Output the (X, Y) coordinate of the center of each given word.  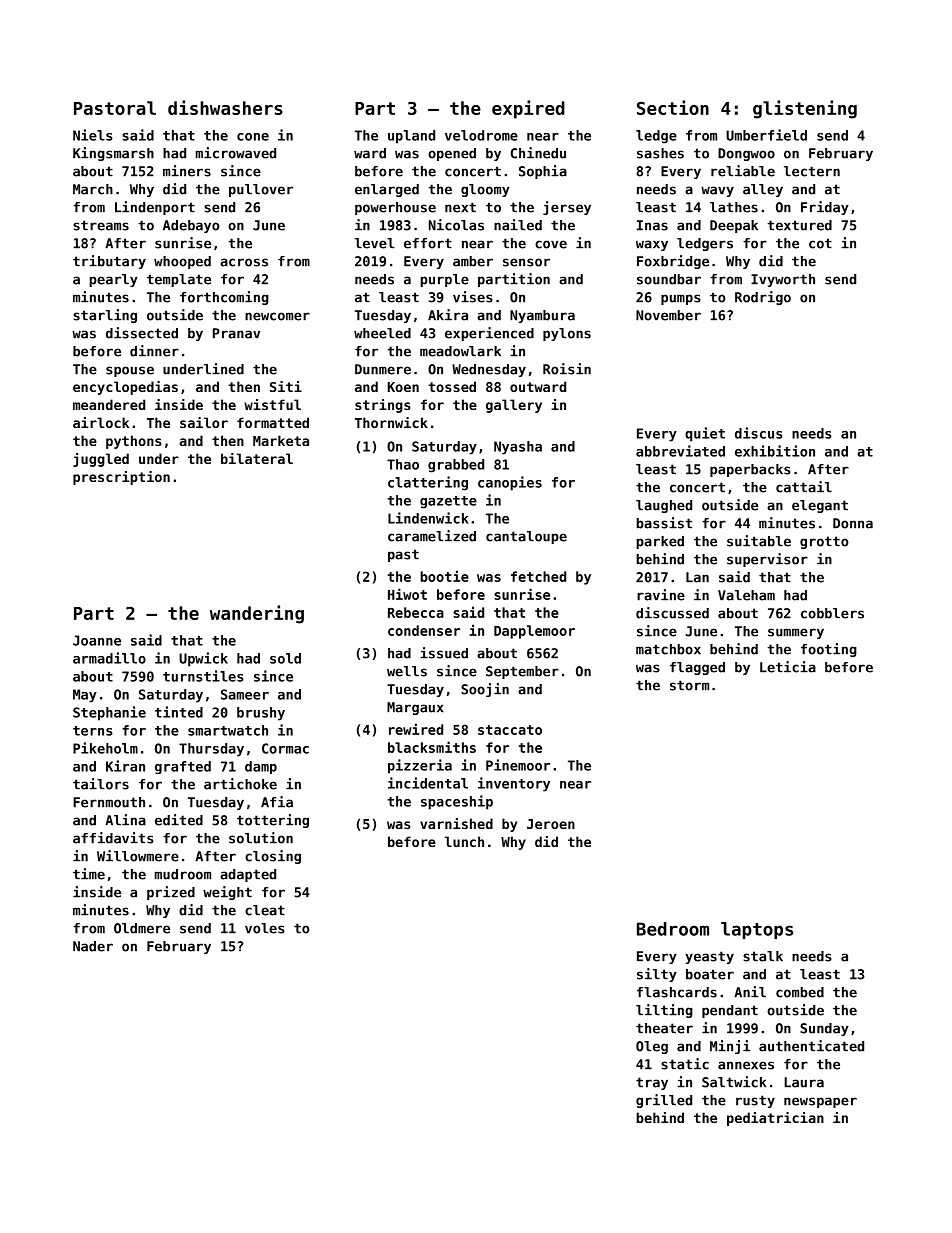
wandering (257, 614)
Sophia (543, 172)
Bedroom (673, 929)
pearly (113, 280)
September (522, 672)
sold (285, 658)
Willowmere (138, 856)
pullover (261, 190)
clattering (428, 483)
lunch (464, 841)
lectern (812, 171)
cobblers (832, 613)
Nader (93, 946)
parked (660, 542)
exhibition (775, 451)
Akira (448, 315)
